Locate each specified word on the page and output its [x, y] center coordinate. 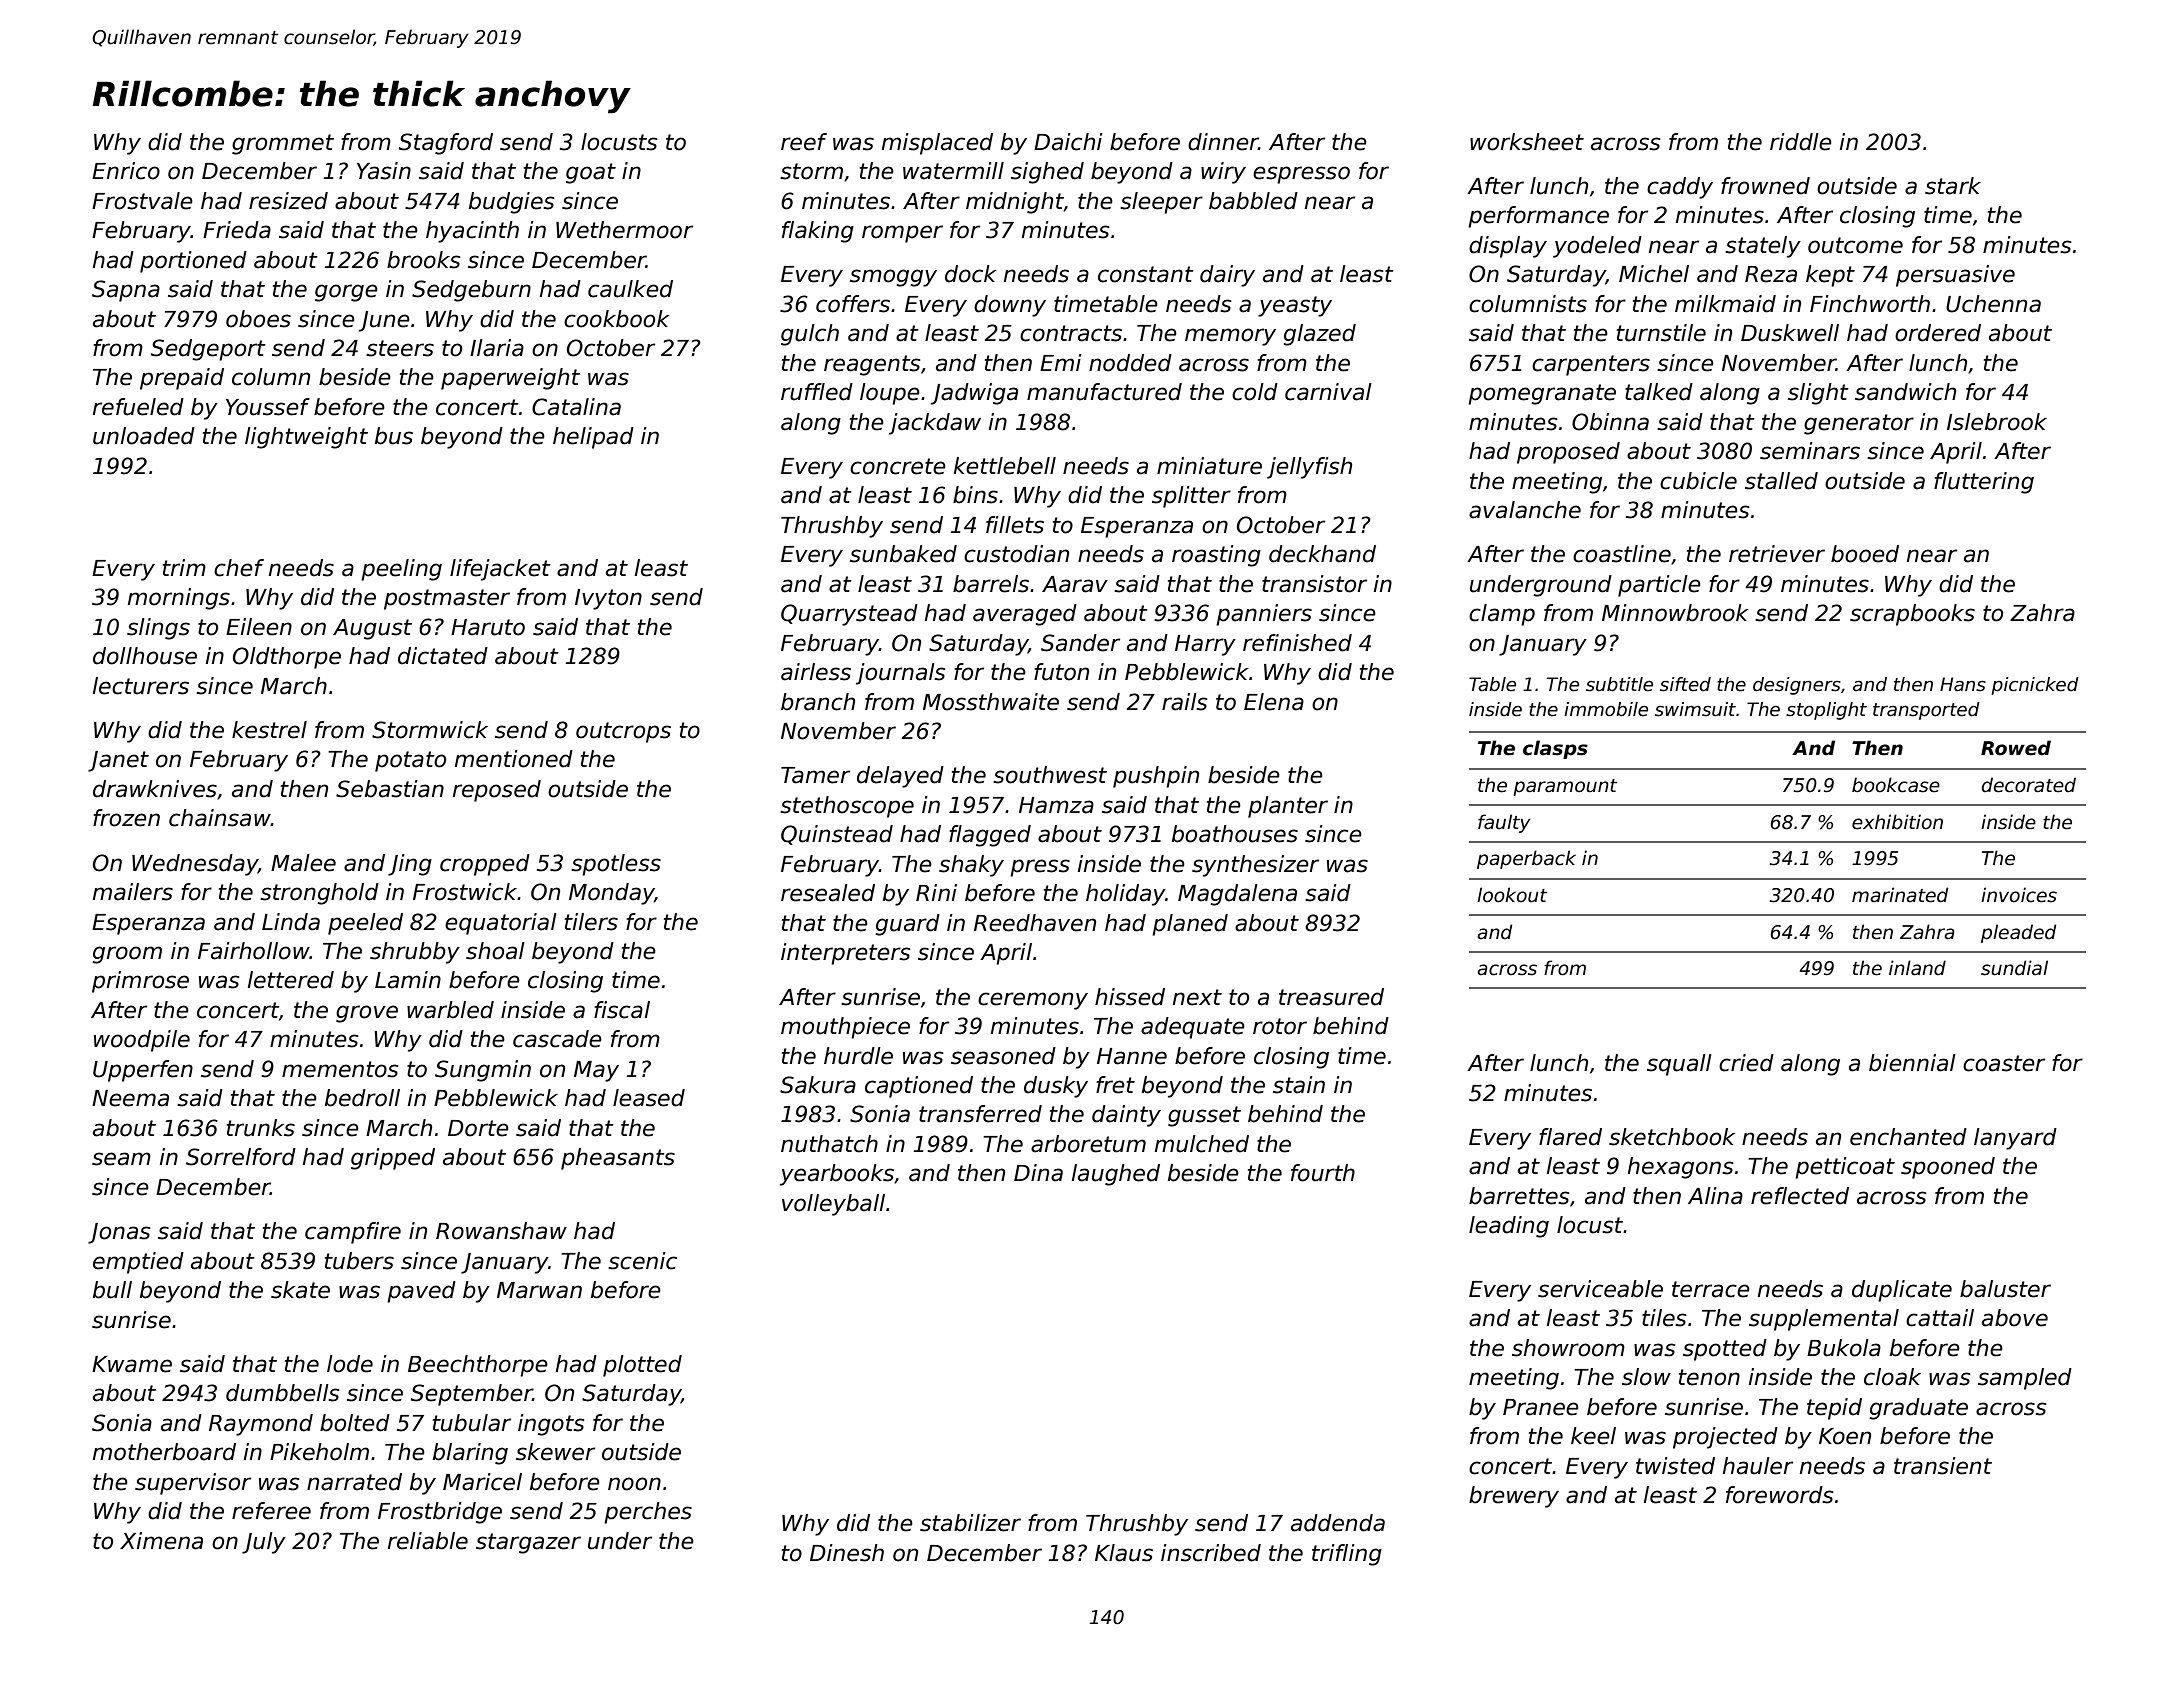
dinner [1223, 142]
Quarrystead [849, 615]
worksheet [1527, 142]
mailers [133, 892]
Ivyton [608, 599]
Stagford [446, 144]
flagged [990, 836]
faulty [1504, 823]
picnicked [2035, 686]
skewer [555, 1452]
